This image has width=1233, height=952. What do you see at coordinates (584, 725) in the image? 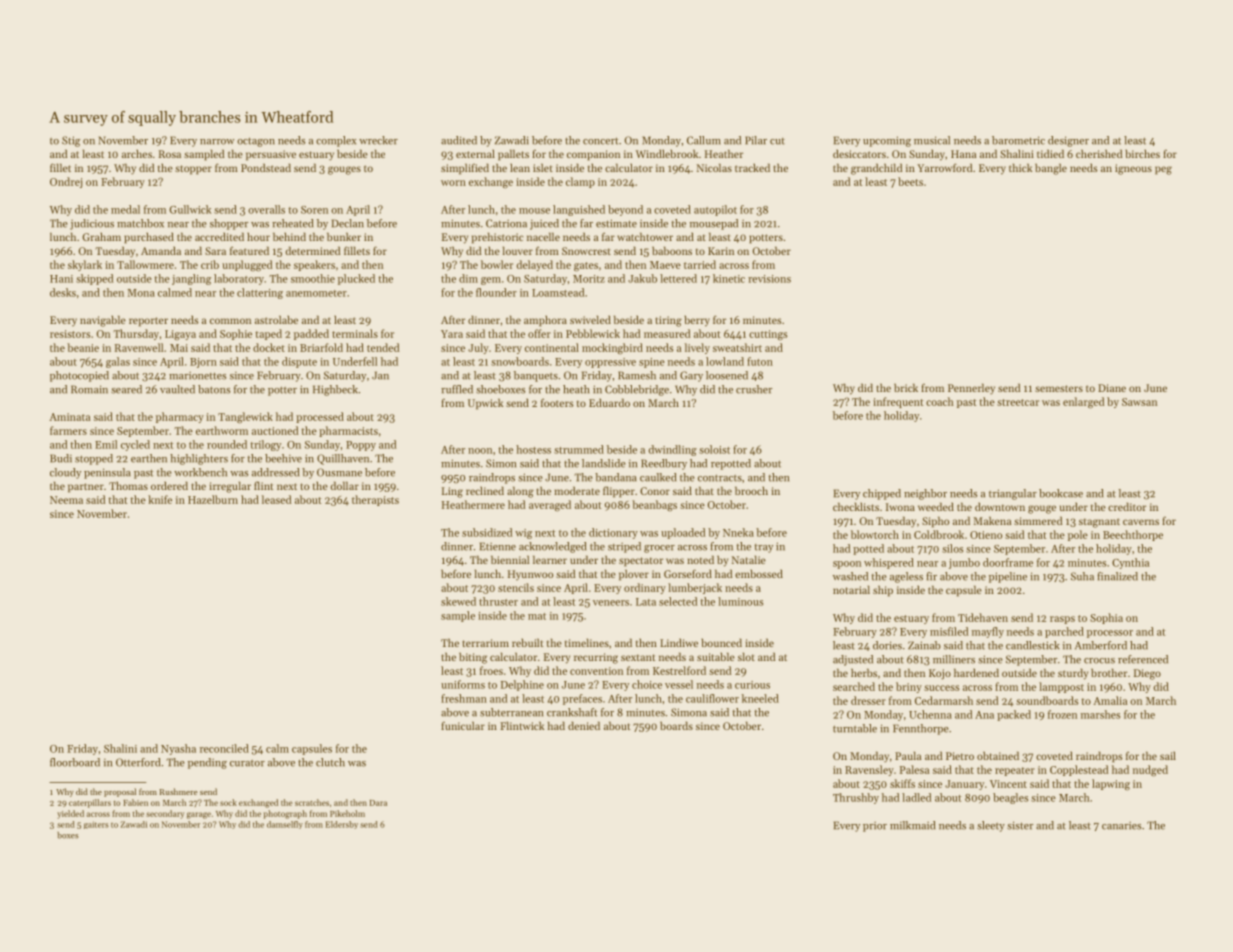
I see `denied` at bounding box center [584, 725].
